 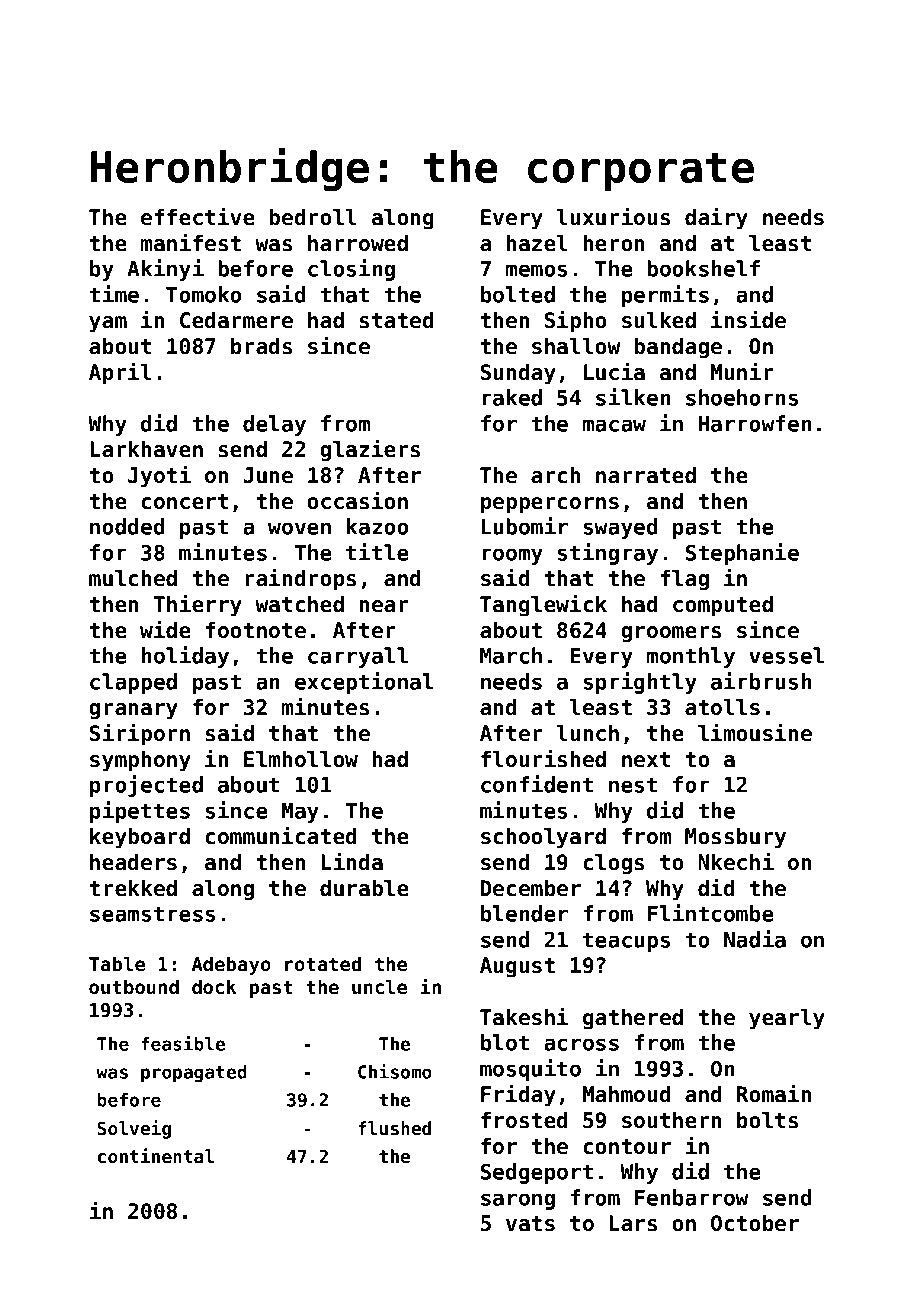 I want to click on flourished, so click(x=543, y=758).
